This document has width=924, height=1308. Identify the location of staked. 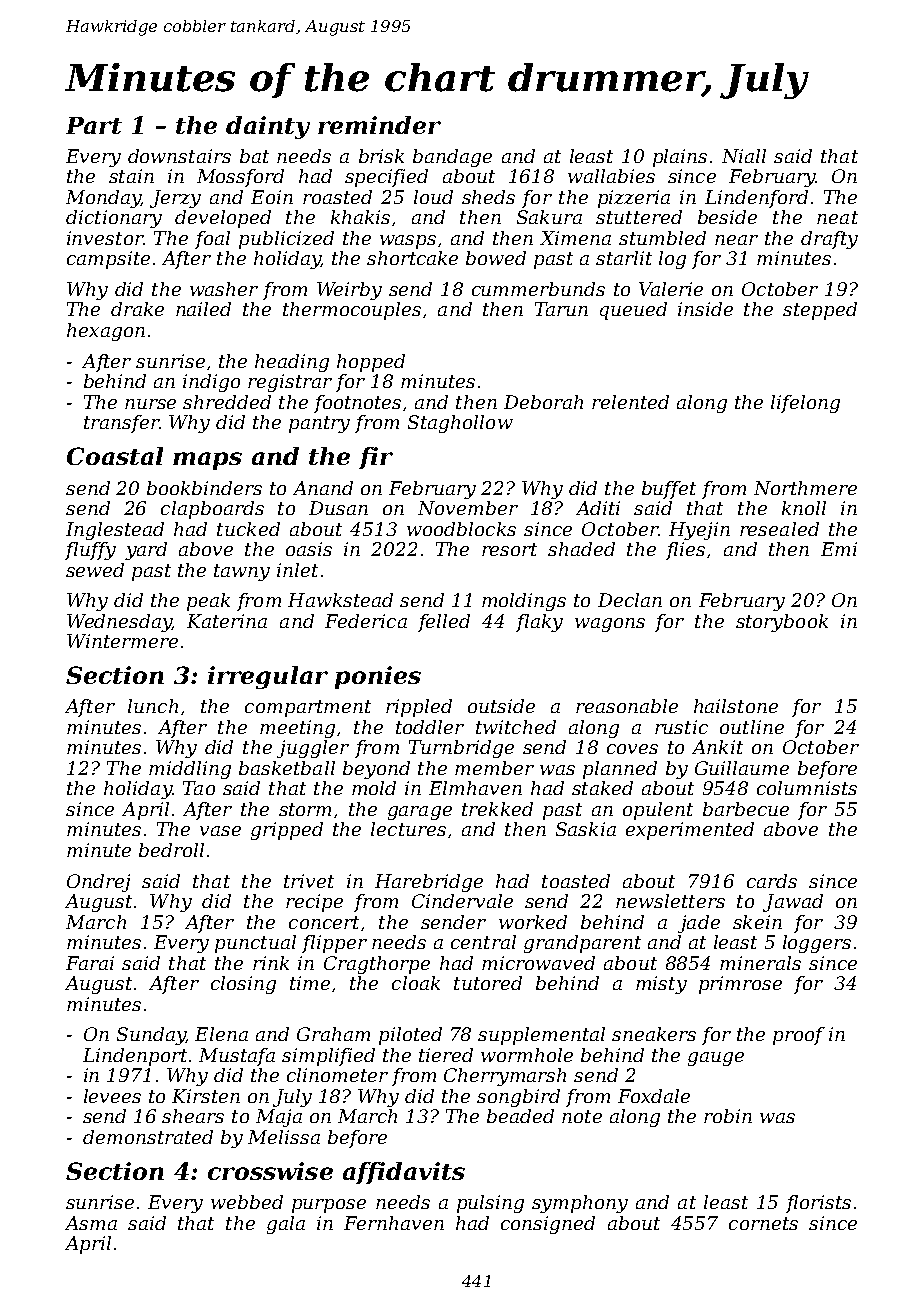
(602, 788).
